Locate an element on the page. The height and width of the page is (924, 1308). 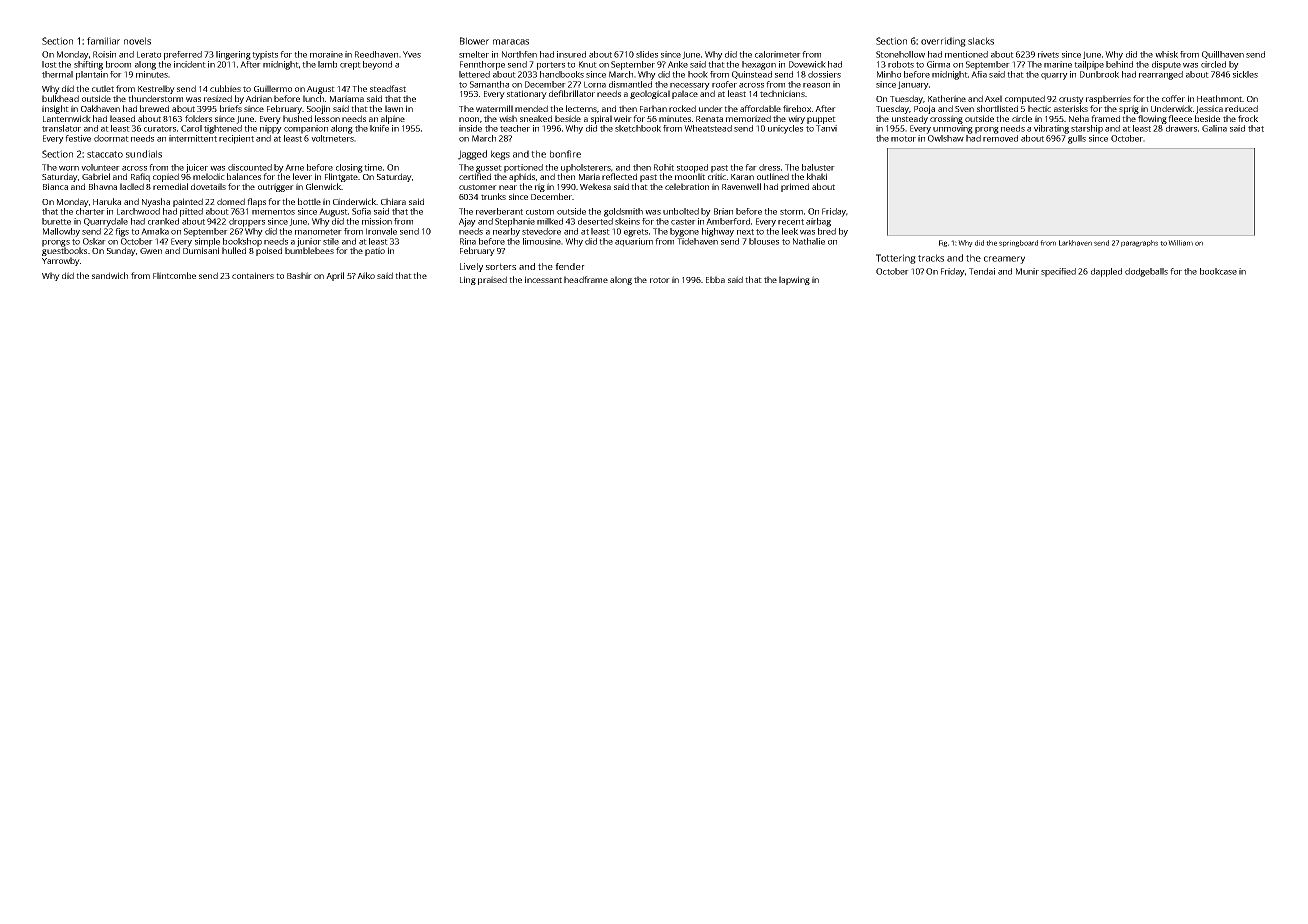
overriding is located at coordinates (943, 42).
